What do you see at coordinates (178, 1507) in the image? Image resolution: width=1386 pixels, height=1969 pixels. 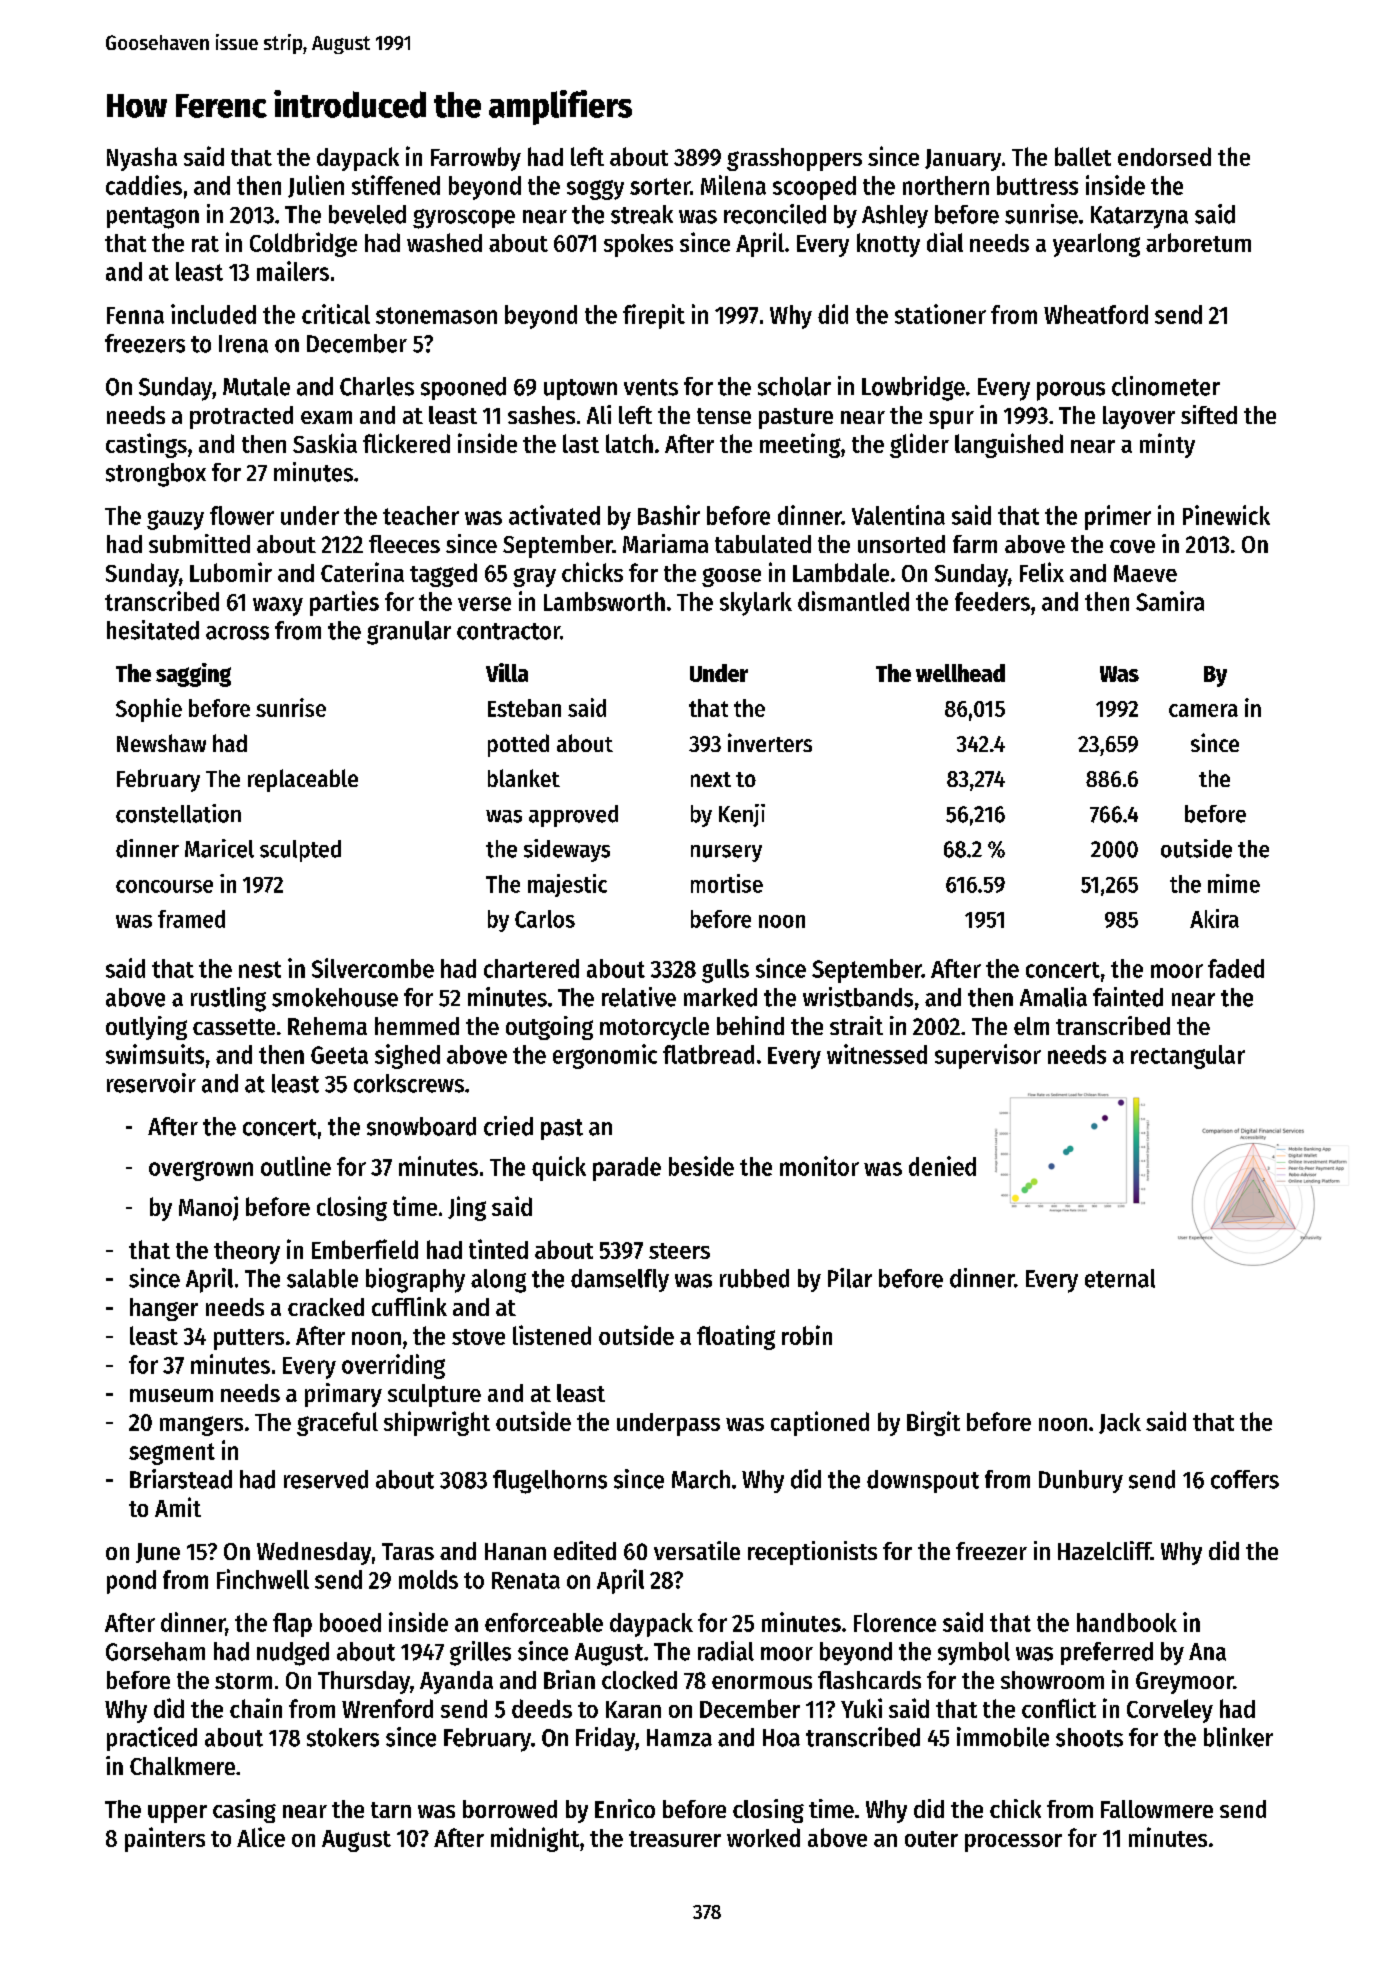 I see `Amit` at bounding box center [178, 1507].
